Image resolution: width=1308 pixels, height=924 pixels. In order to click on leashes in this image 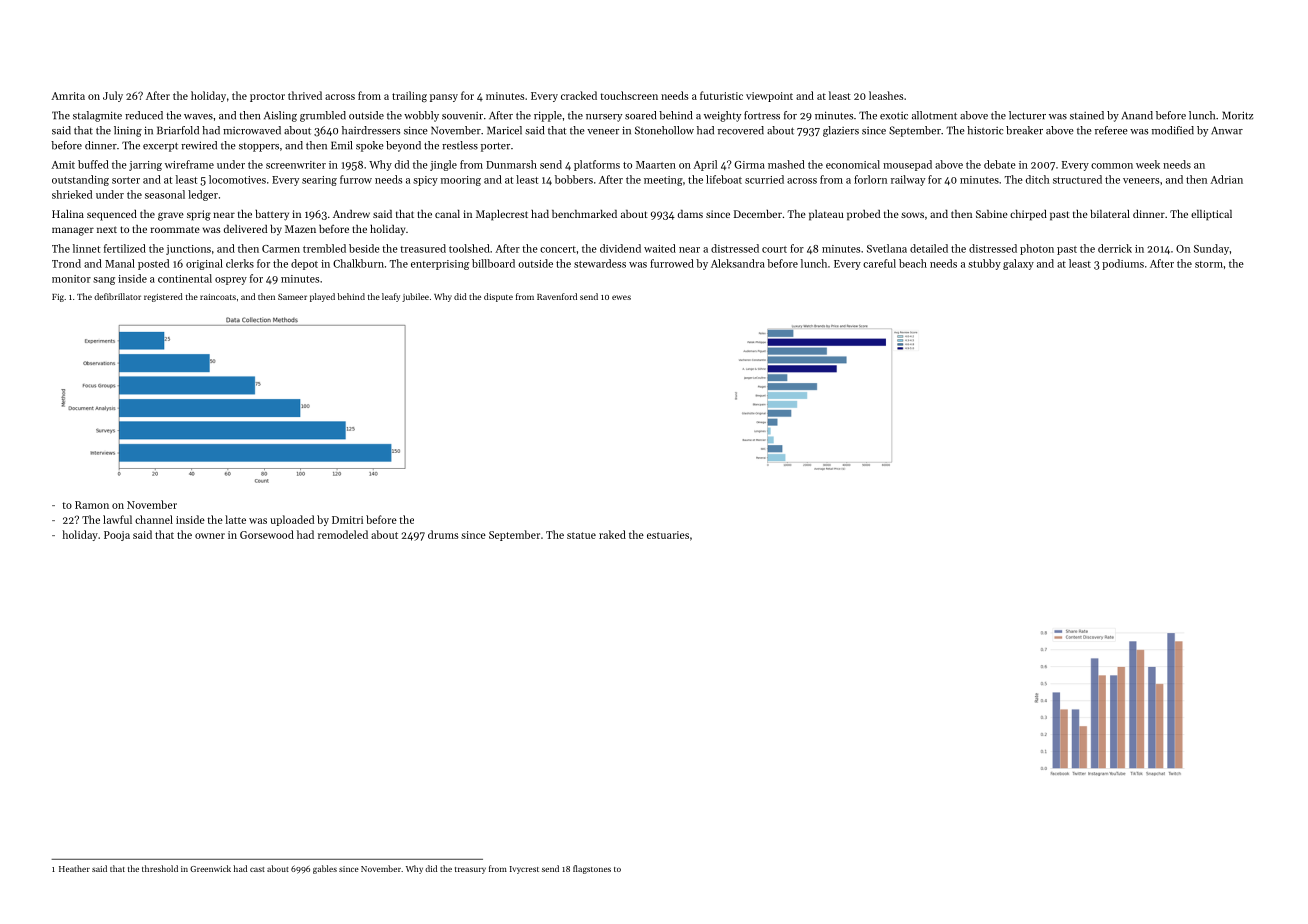, I will do `click(886, 95)`.
